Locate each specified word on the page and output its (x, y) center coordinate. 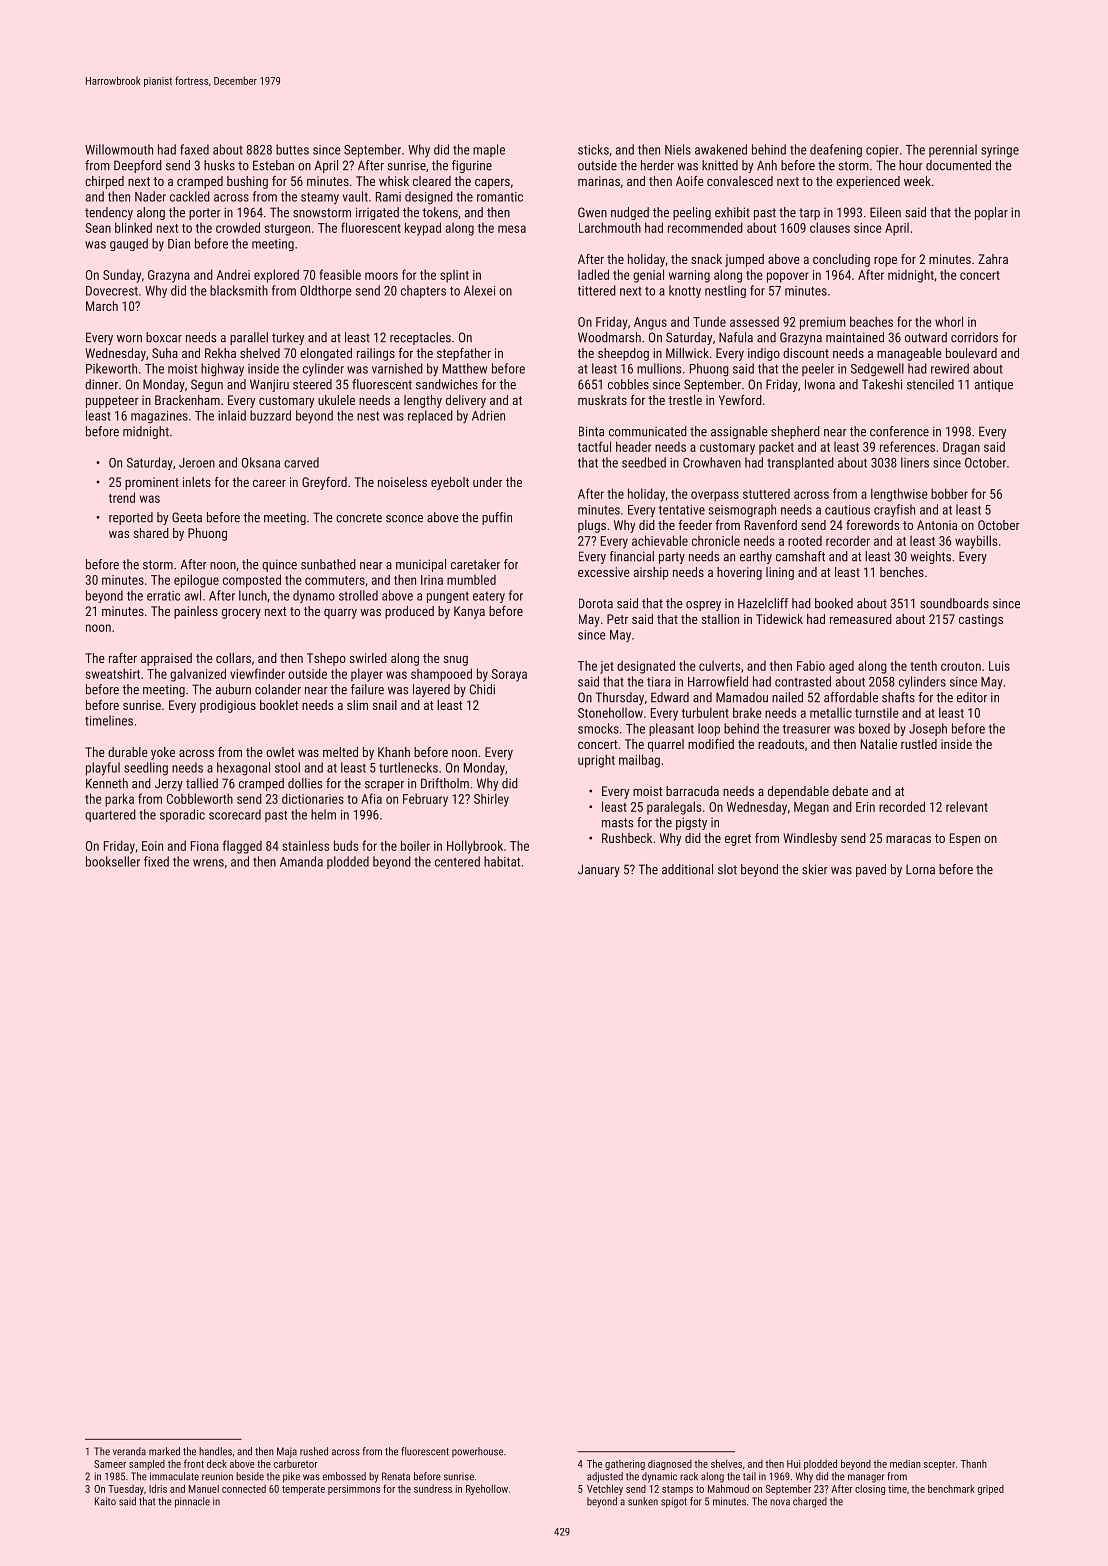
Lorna (920, 869)
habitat (502, 861)
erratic (163, 596)
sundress (433, 1489)
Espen (965, 839)
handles (215, 1451)
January (599, 870)
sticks (593, 149)
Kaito (105, 1501)
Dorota (596, 603)
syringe (1000, 151)
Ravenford (771, 525)
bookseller (113, 861)
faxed (194, 149)
